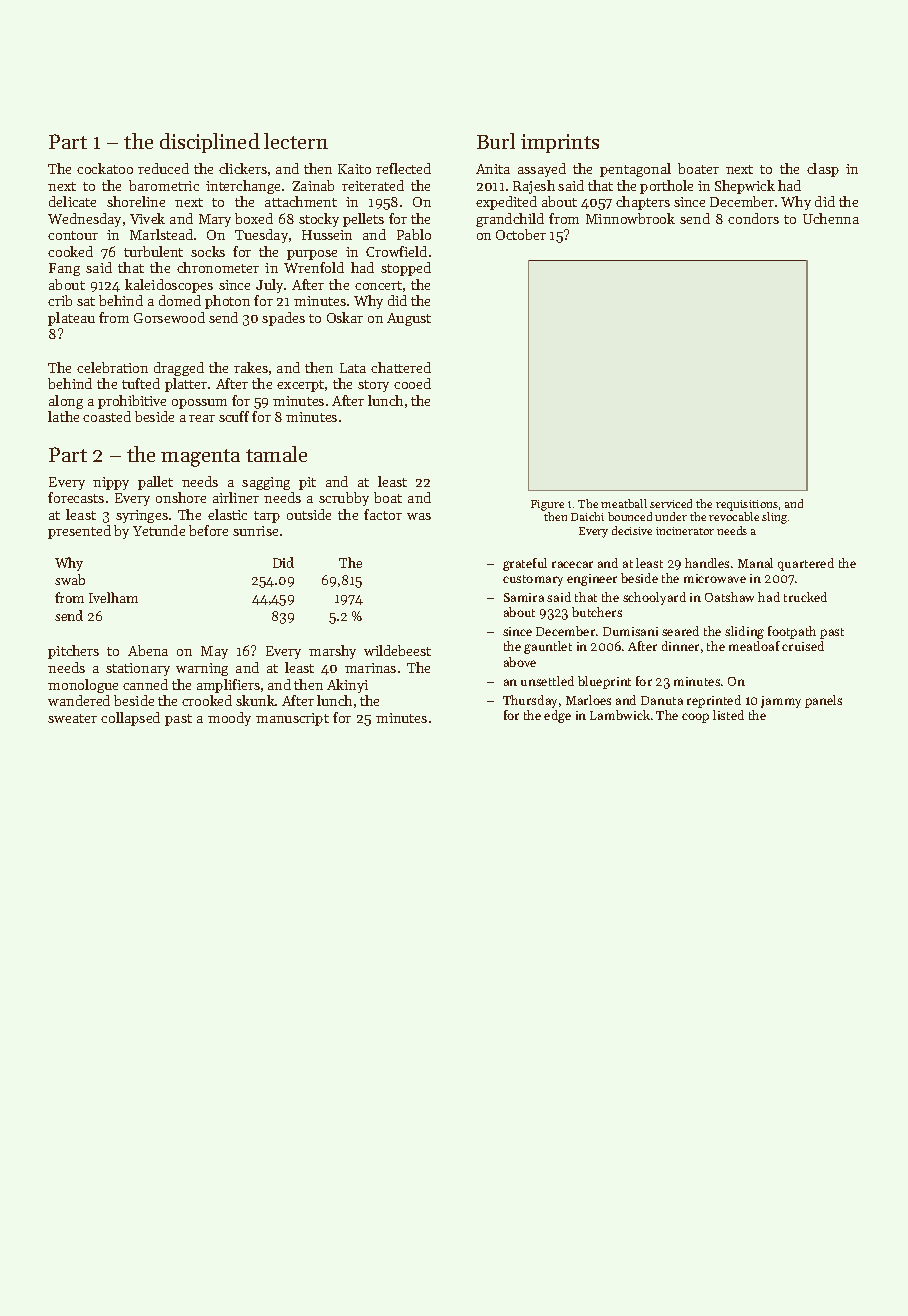 The width and height of the screenshot is (908, 1316). Describe the element at coordinates (228, 686) in the screenshot. I see `amplifiers` at that location.
